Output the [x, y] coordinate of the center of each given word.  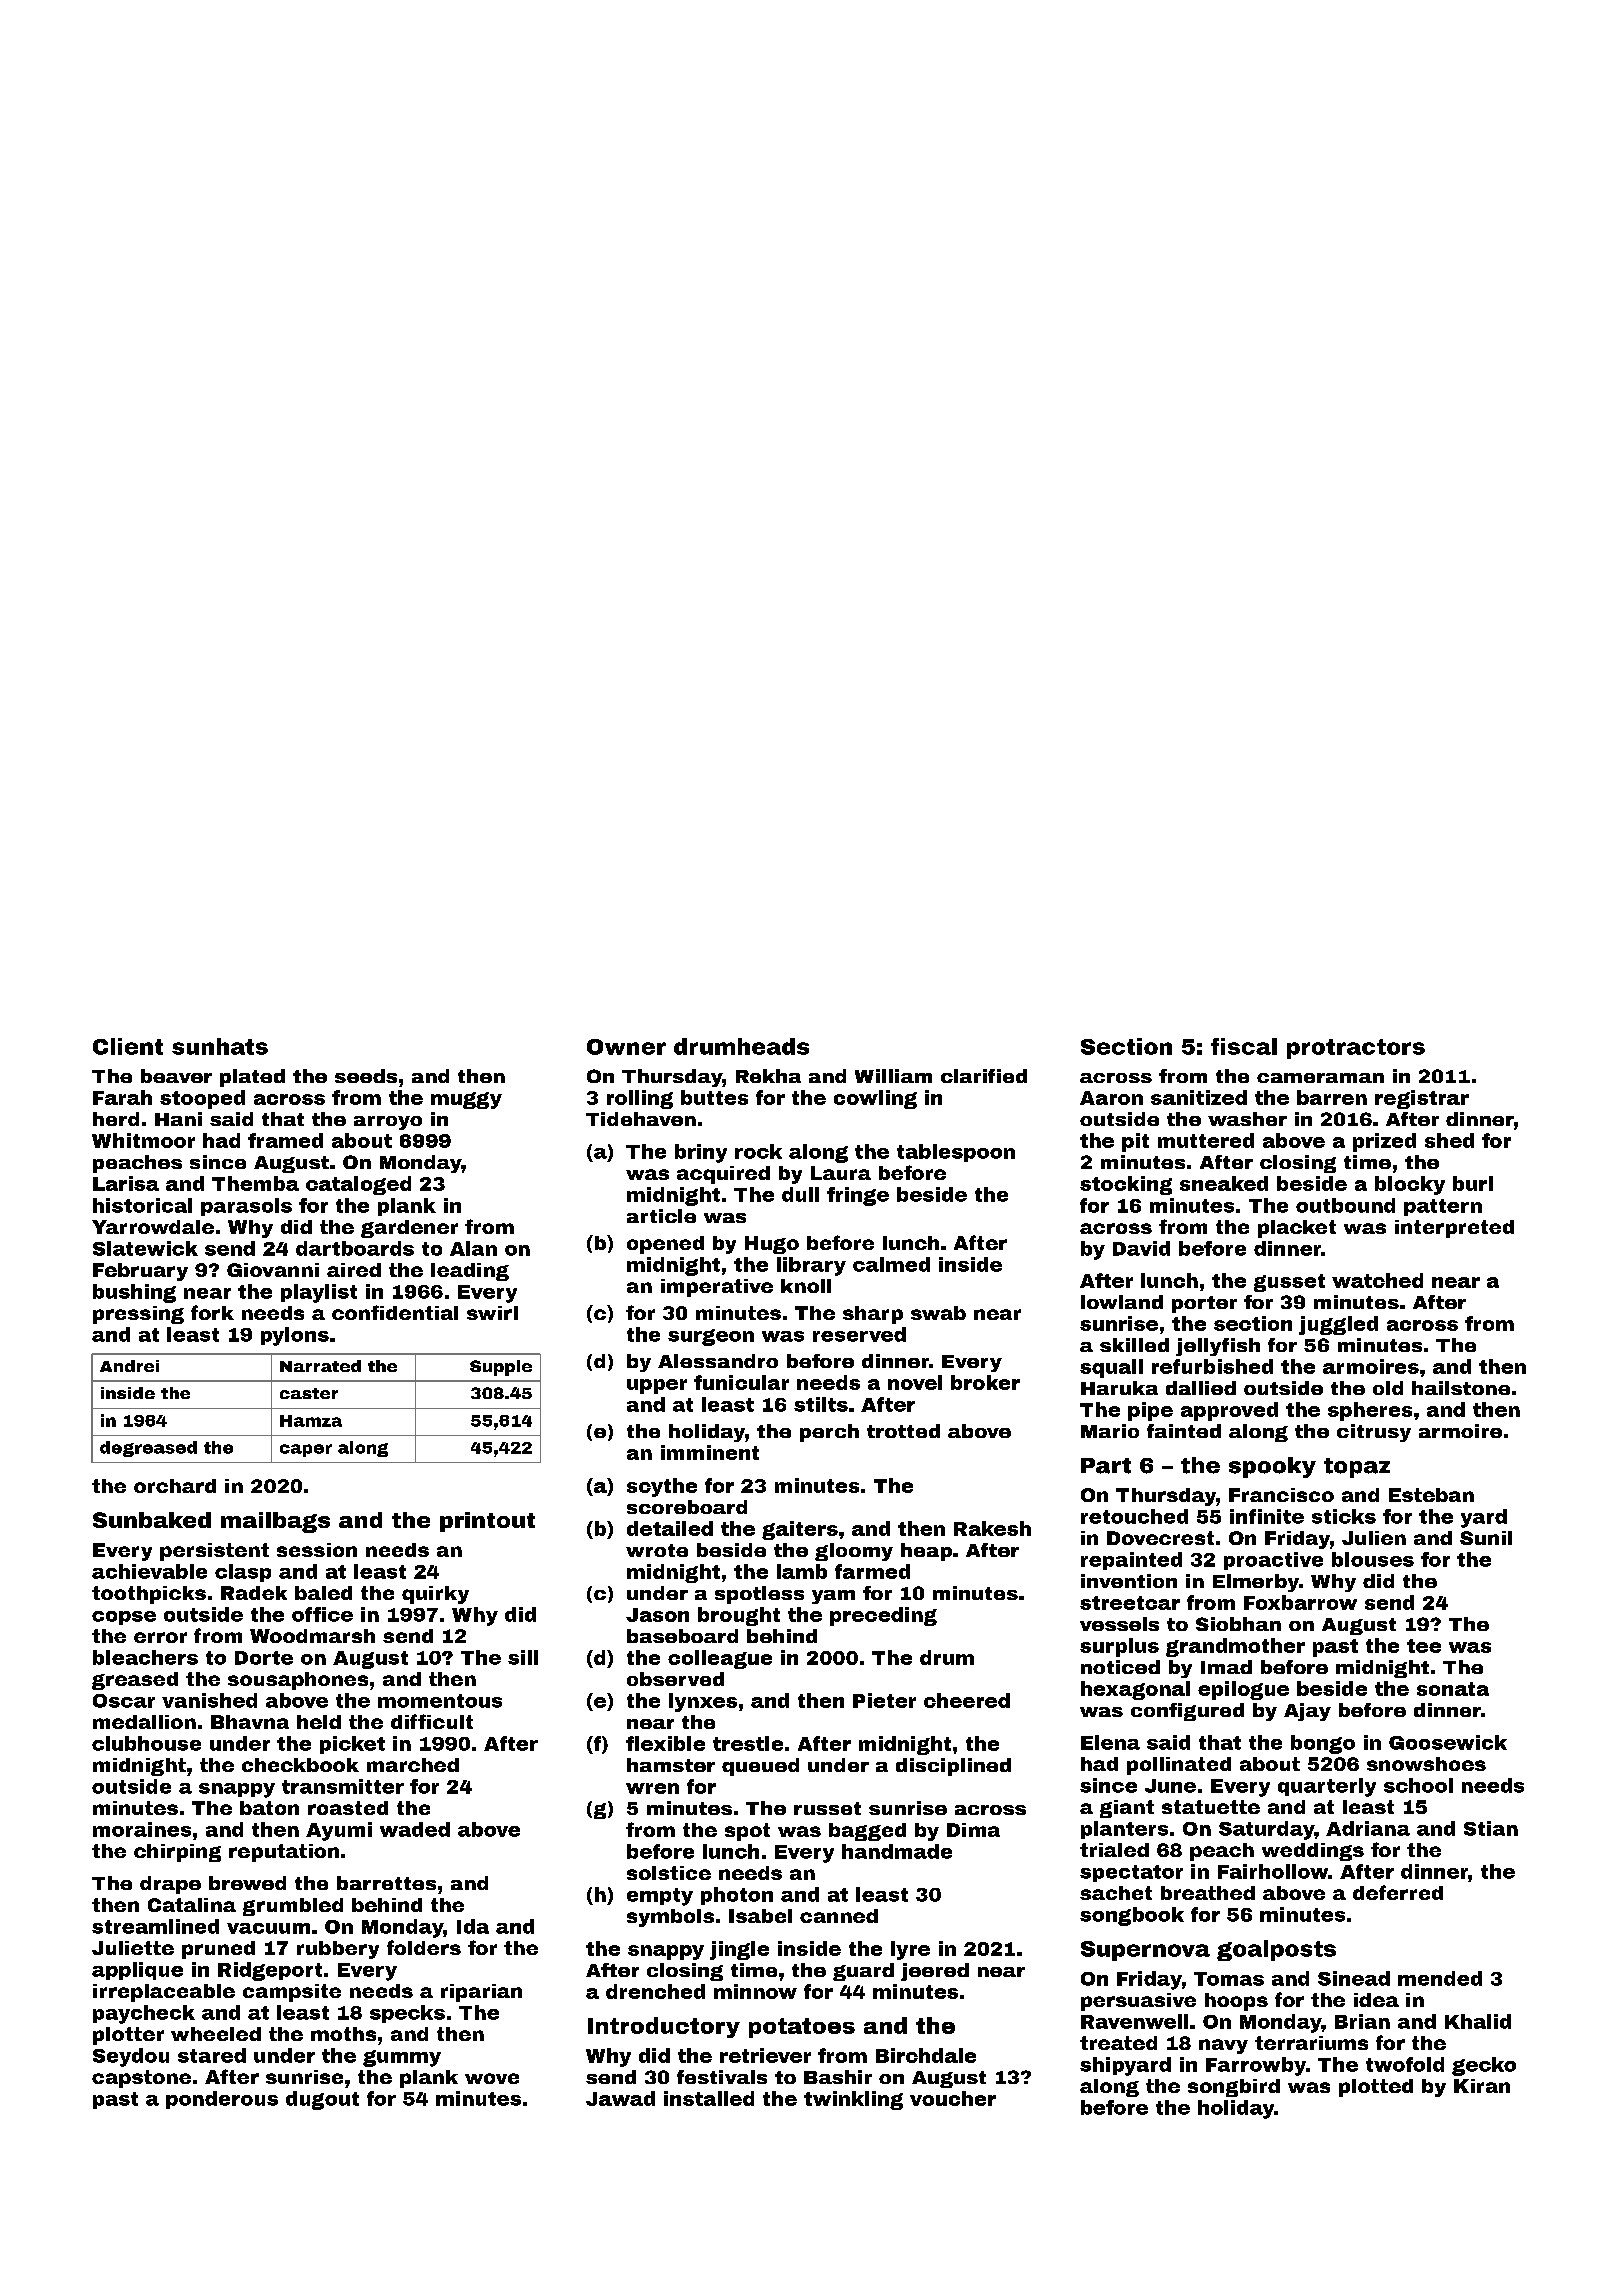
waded [415, 1829]
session [317, 1550]
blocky [1410, 1185]
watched [1377, 1280]
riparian [481, 1993]
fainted [1184, 1431]
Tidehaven [641, 1119]
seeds [366, 1076]
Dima [973, 1830]
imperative [717, 1288]
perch [829, 1433]
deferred [1398, 1892]
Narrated [320, 1366]
